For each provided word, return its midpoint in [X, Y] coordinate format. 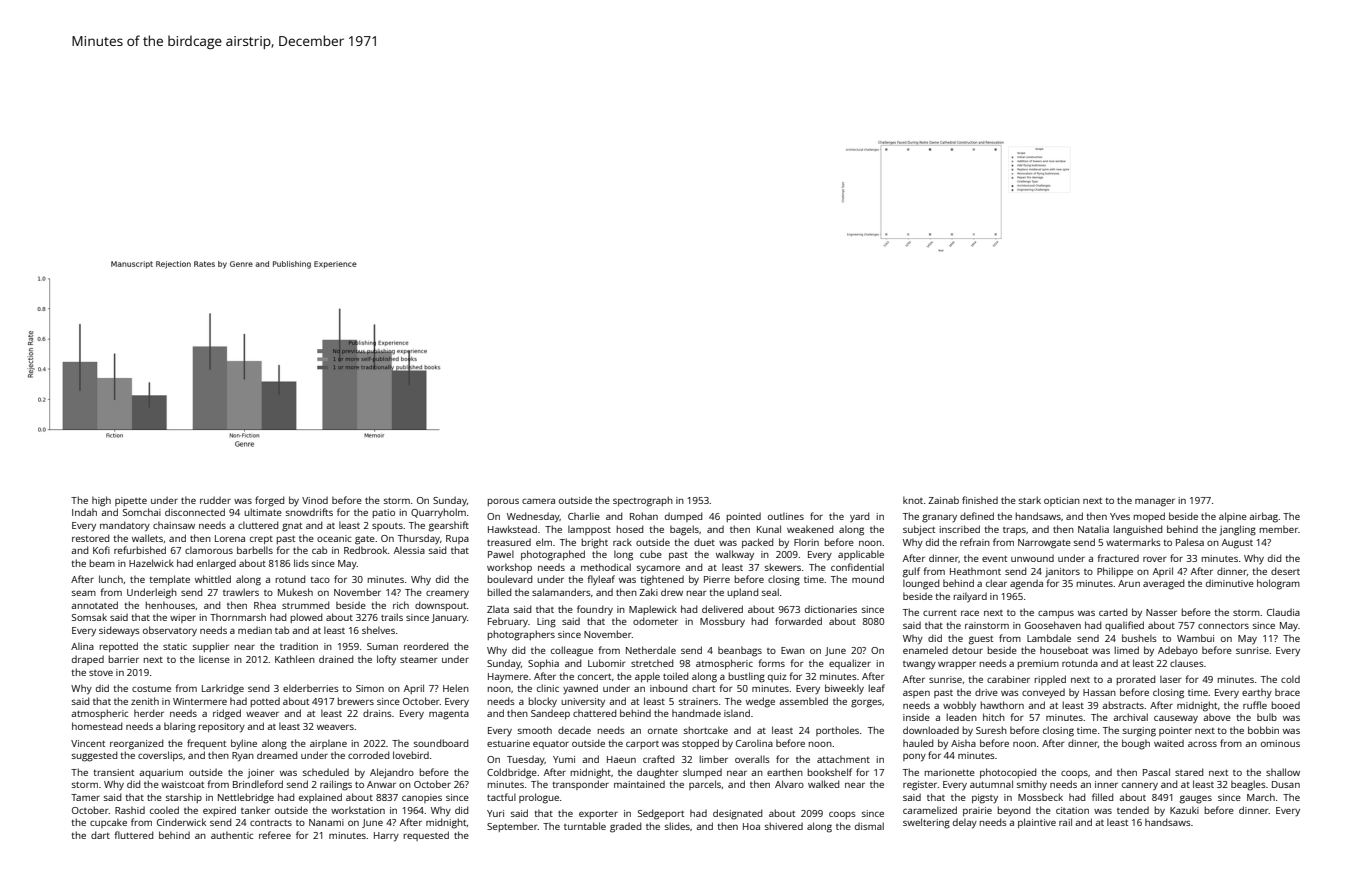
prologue [539, 798]
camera [538, 501]
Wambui [1195, 638]
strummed [305, 605]
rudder [215, 500]
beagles [1248, 785]
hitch [994, 717]
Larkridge [223, 689]
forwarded [798, 621]
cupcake [108, 823]
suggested [94, 756]
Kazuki [1184, 810]
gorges [866, 703]
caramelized [930, 810]
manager [1155, 502]
